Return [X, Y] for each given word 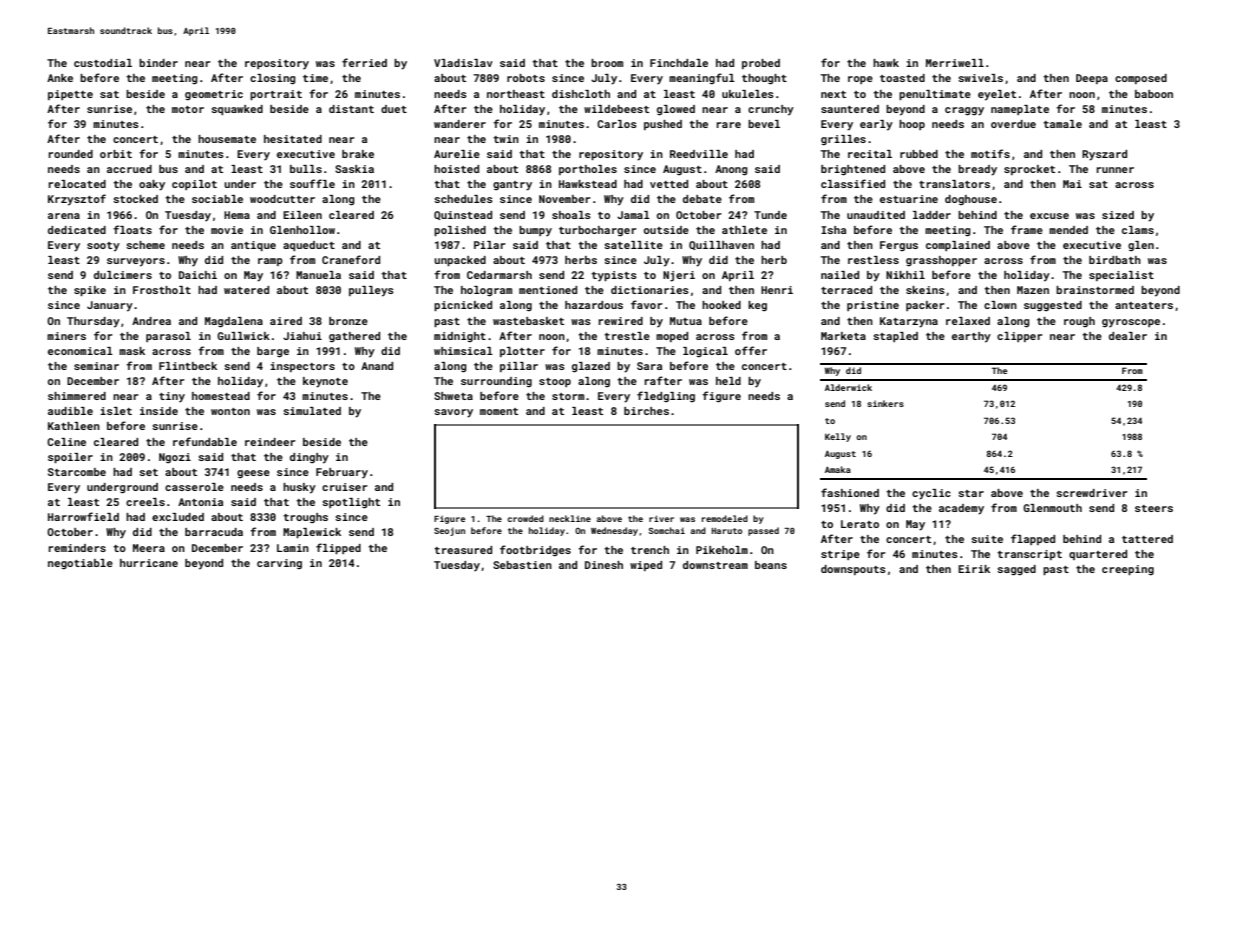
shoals [571, 215]
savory [453, 413]
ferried [364, 62]
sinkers [885, 403]
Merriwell [955, 63]
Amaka [838, 469]
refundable [205, 441]
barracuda [214, 532]
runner [1115, 170]
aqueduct [309, 246]
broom [607, 63]
